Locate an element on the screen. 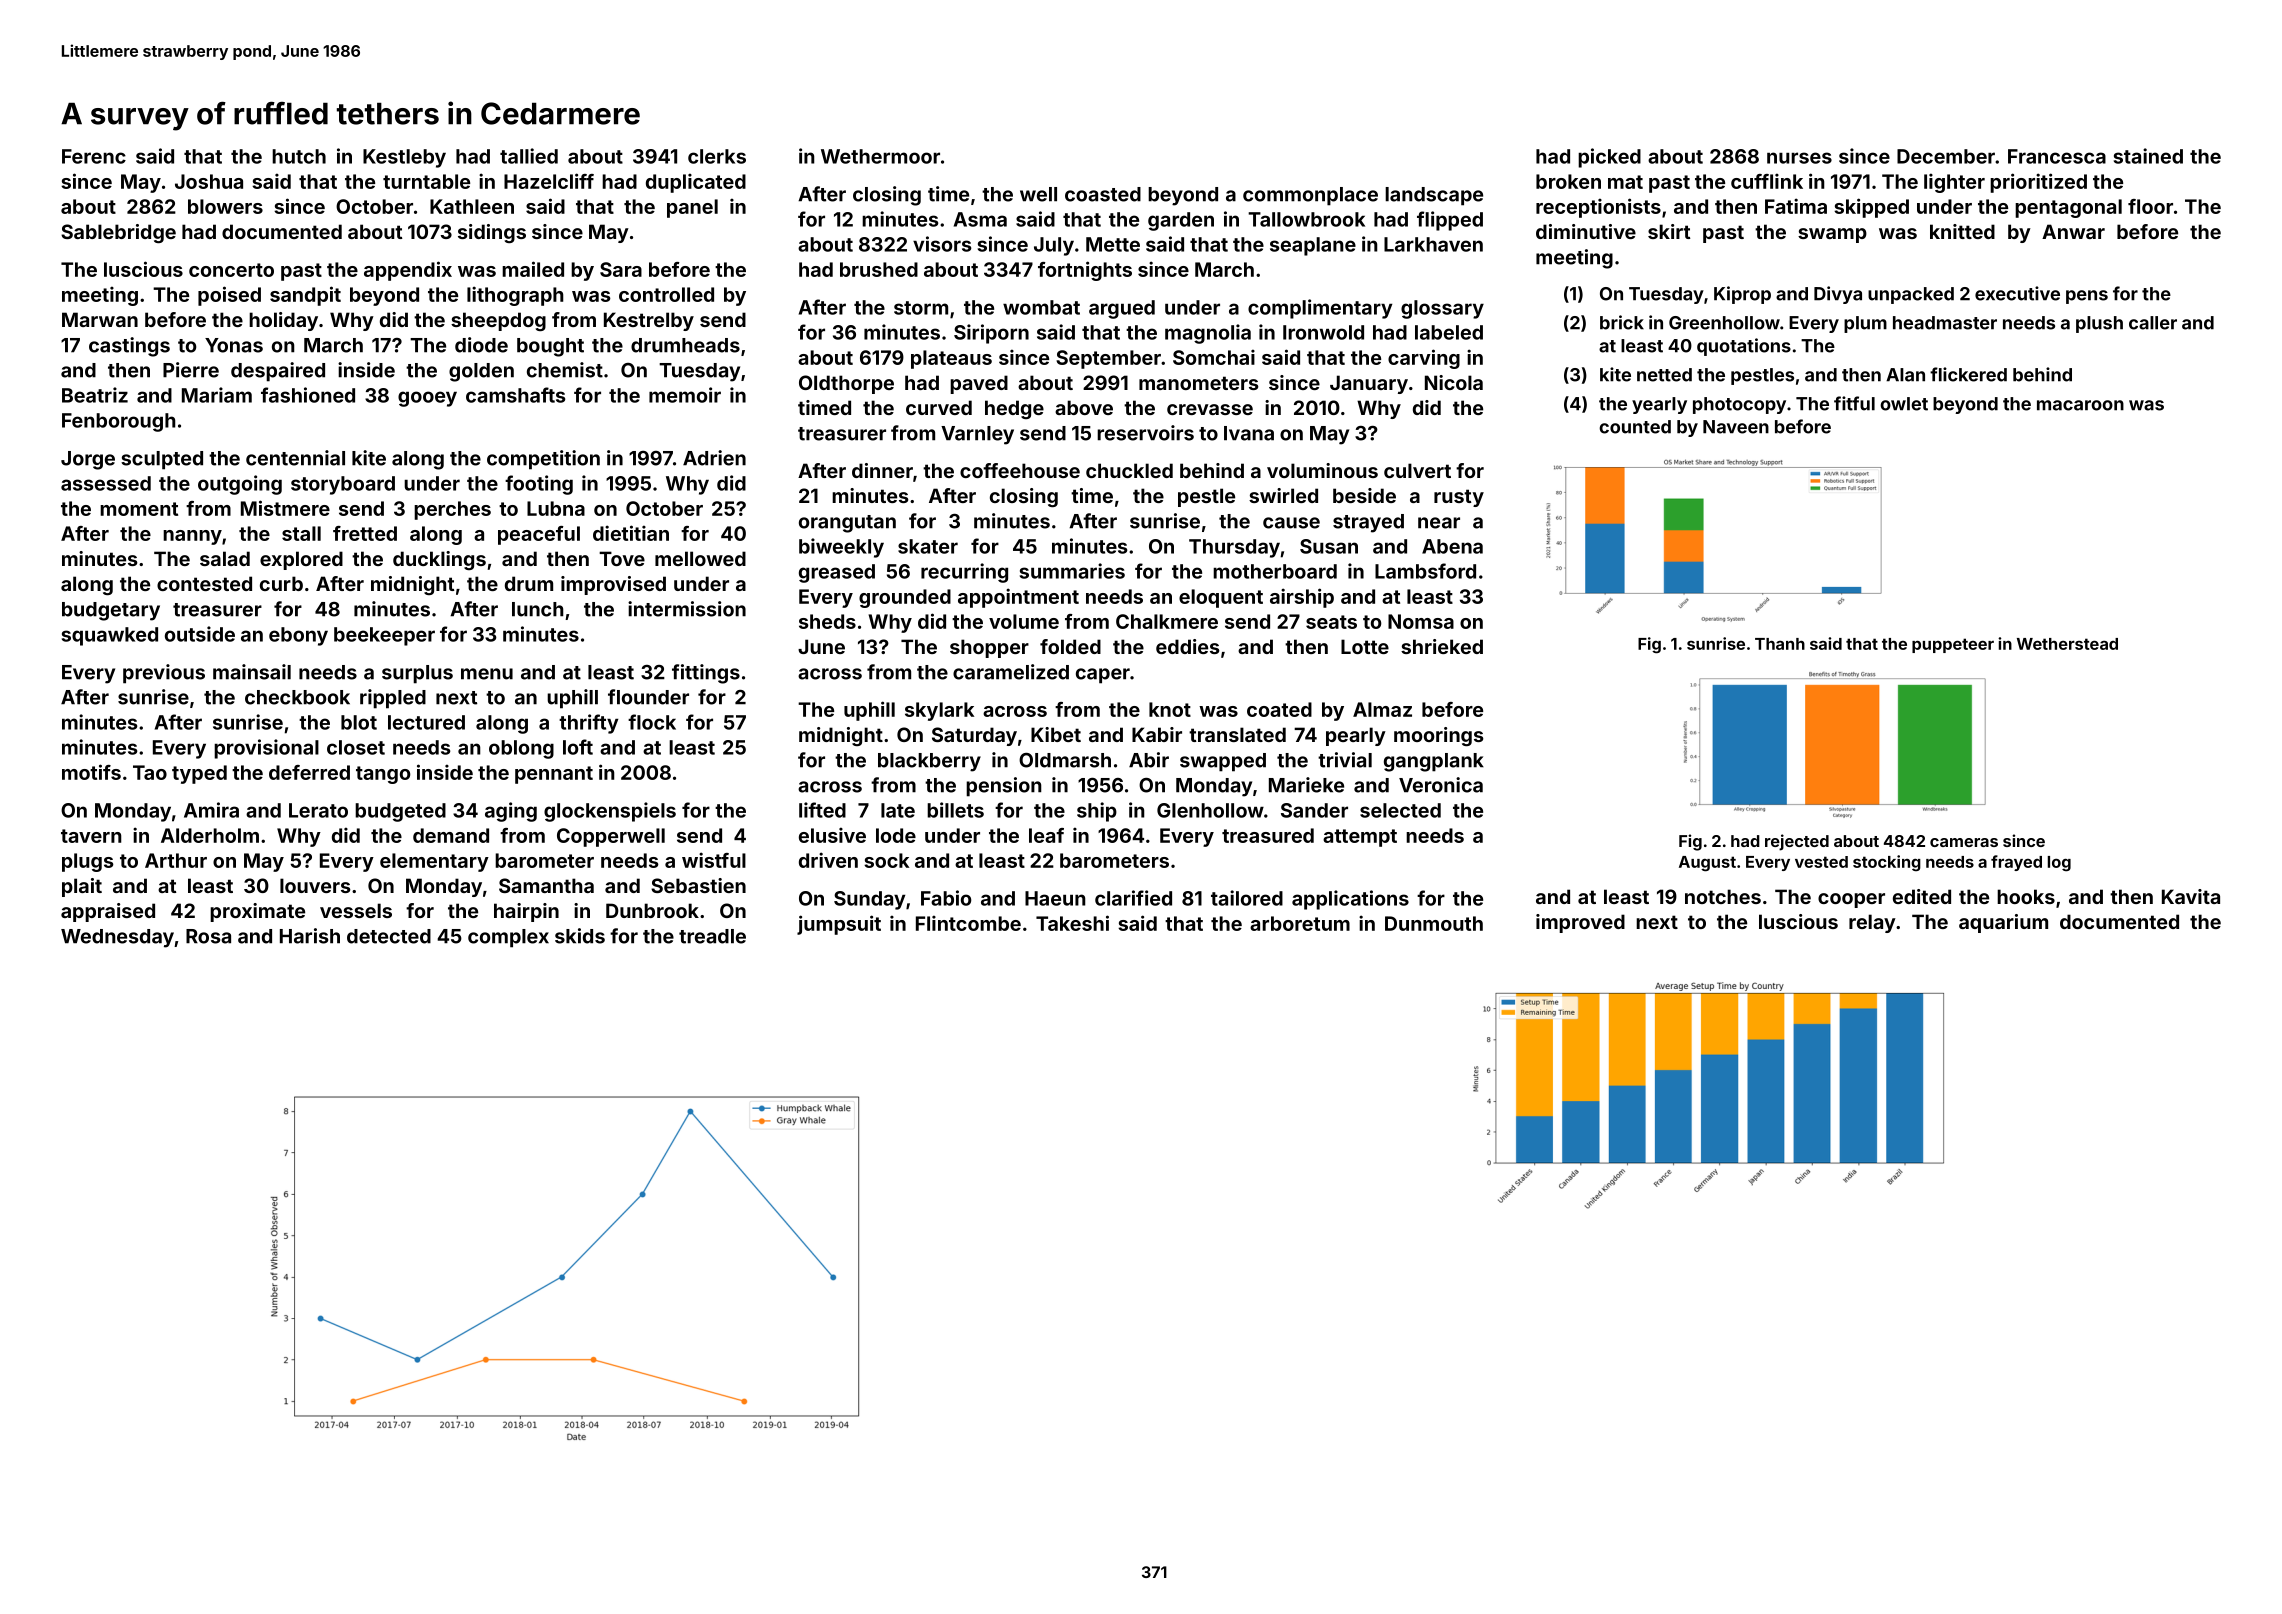  applications is located at coordinates (1350, 900).
